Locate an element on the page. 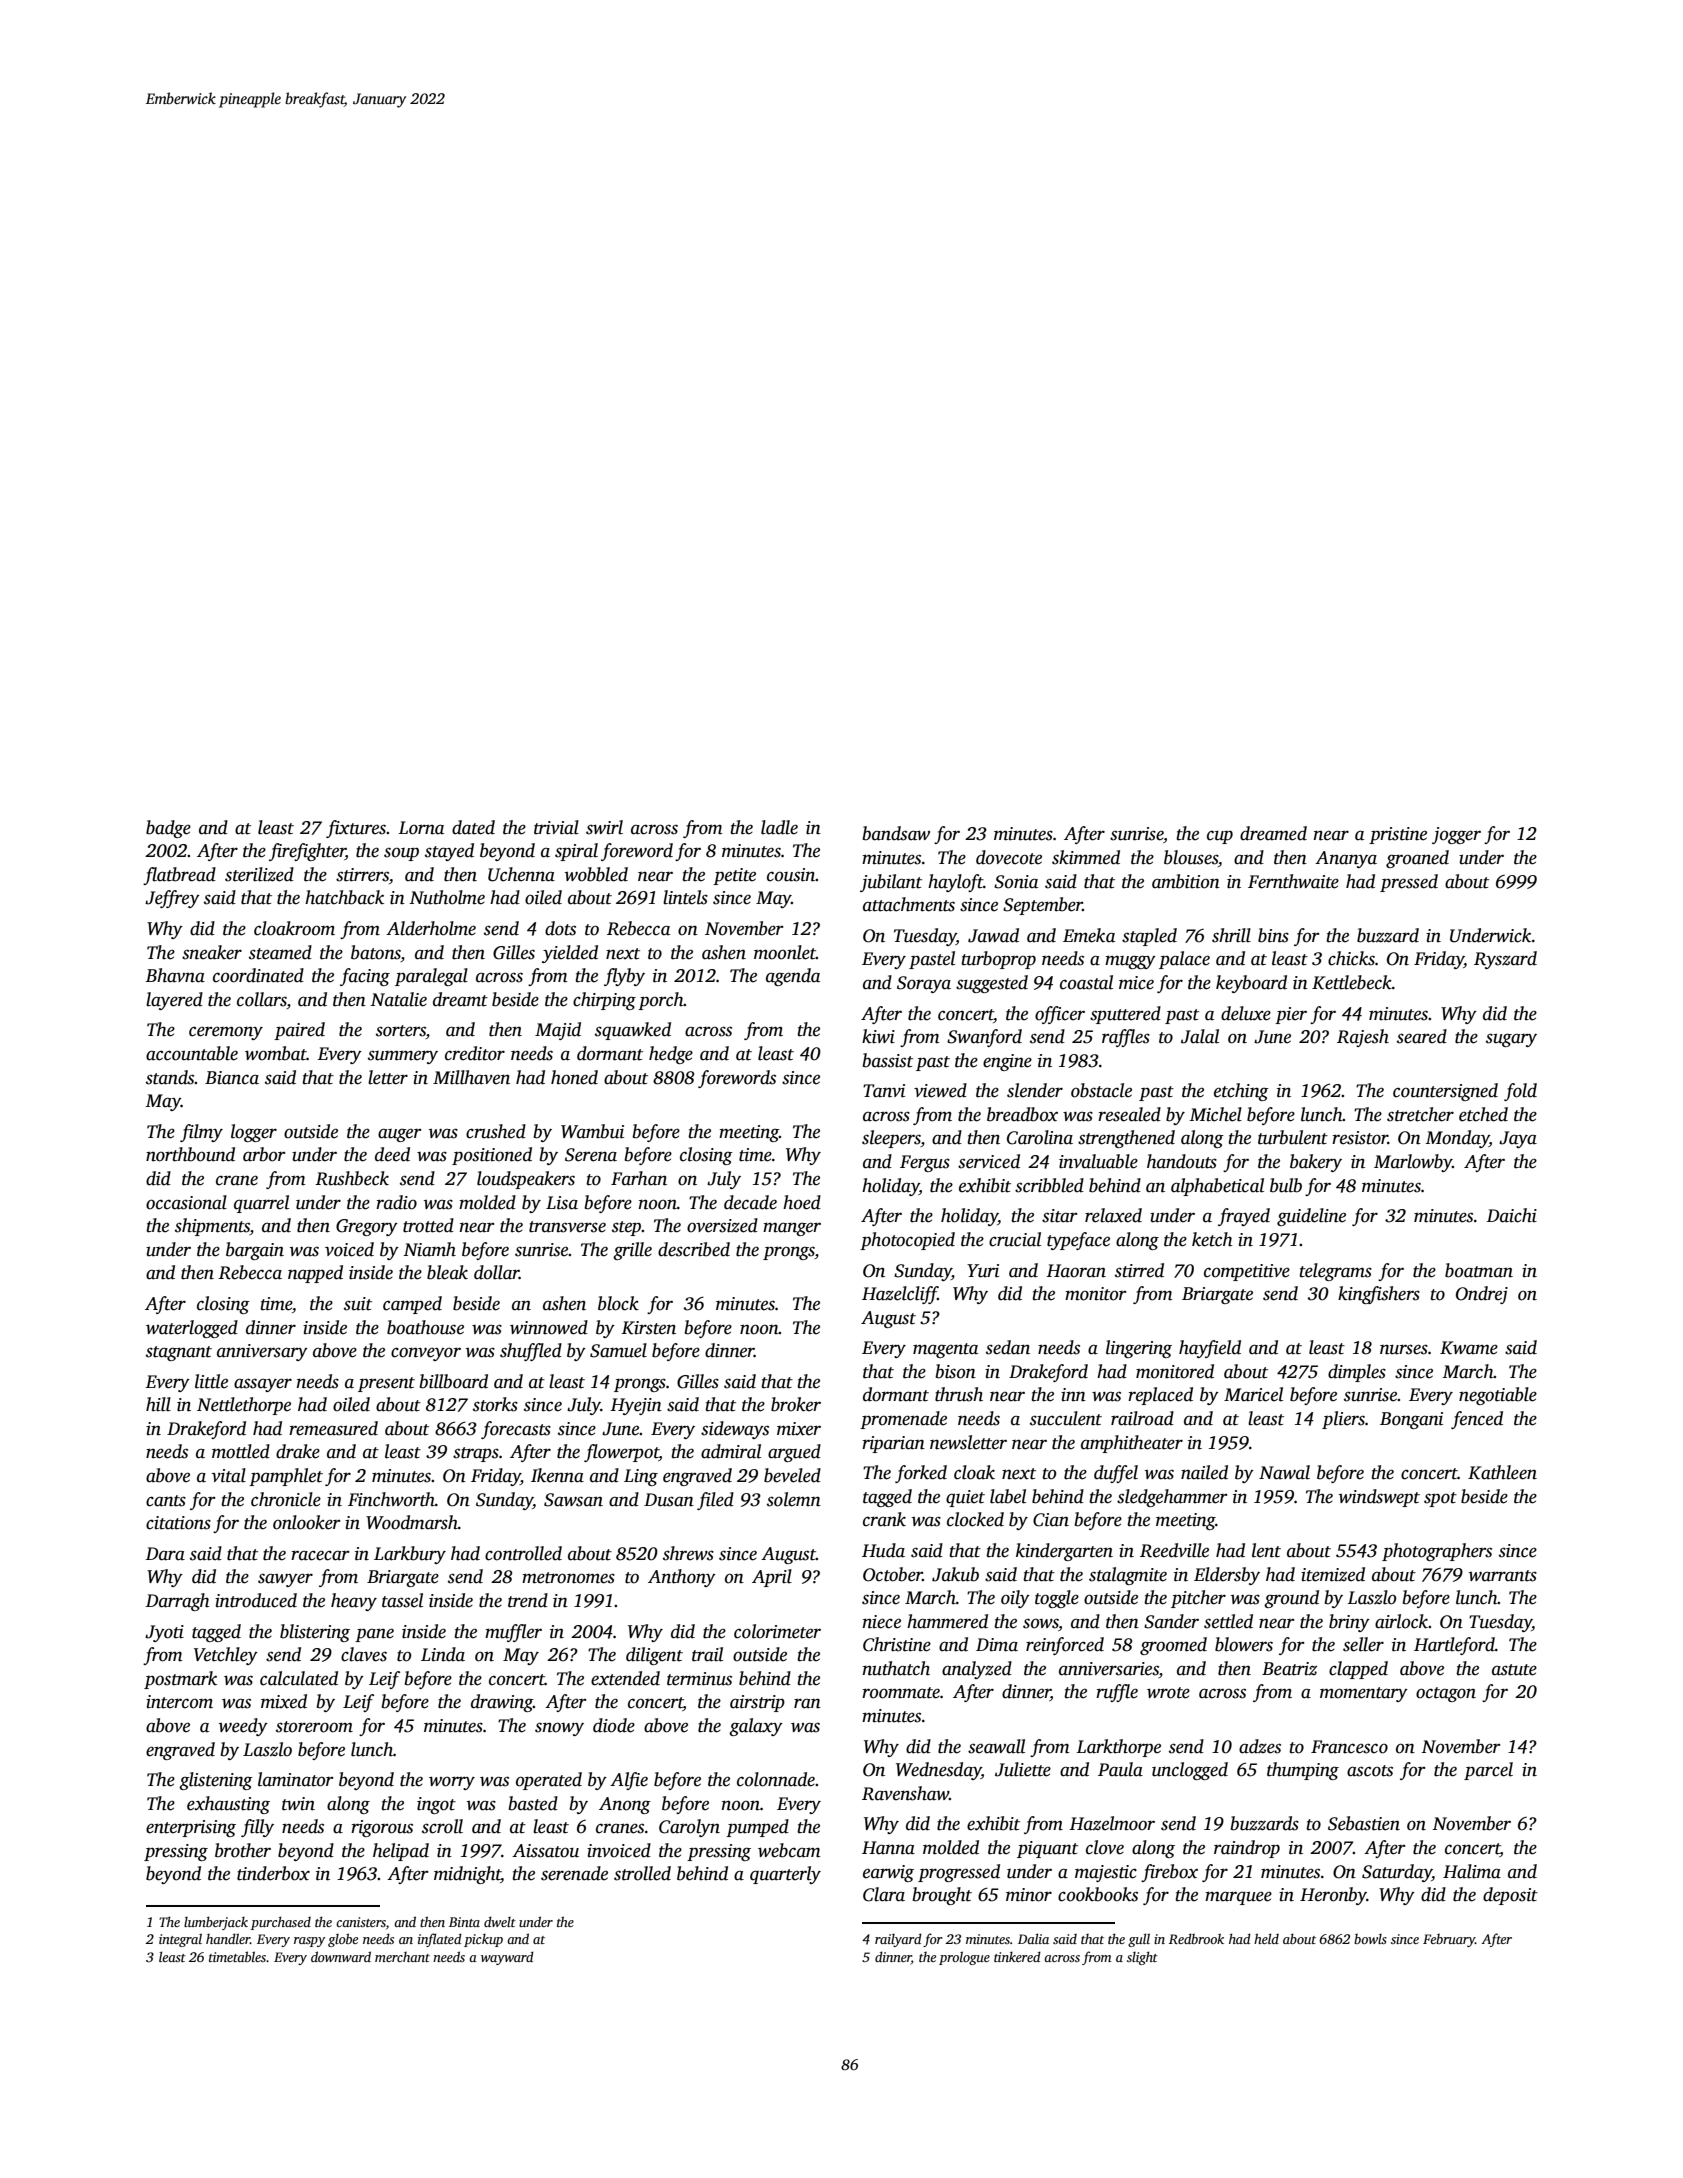  sideways is located at coordinates (735, 1430).
